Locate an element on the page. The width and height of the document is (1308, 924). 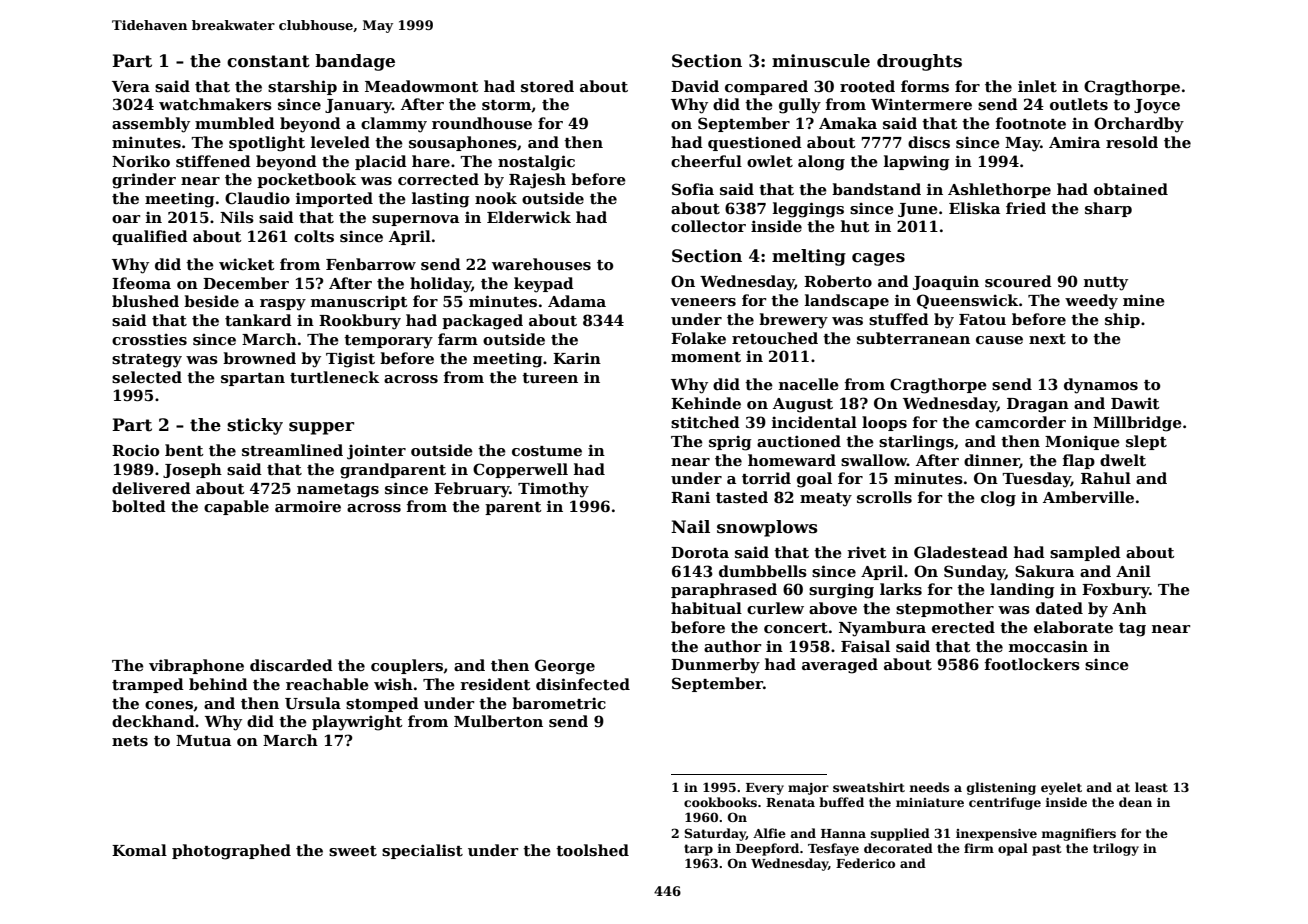
cause is located at coordinates (999, 340).
